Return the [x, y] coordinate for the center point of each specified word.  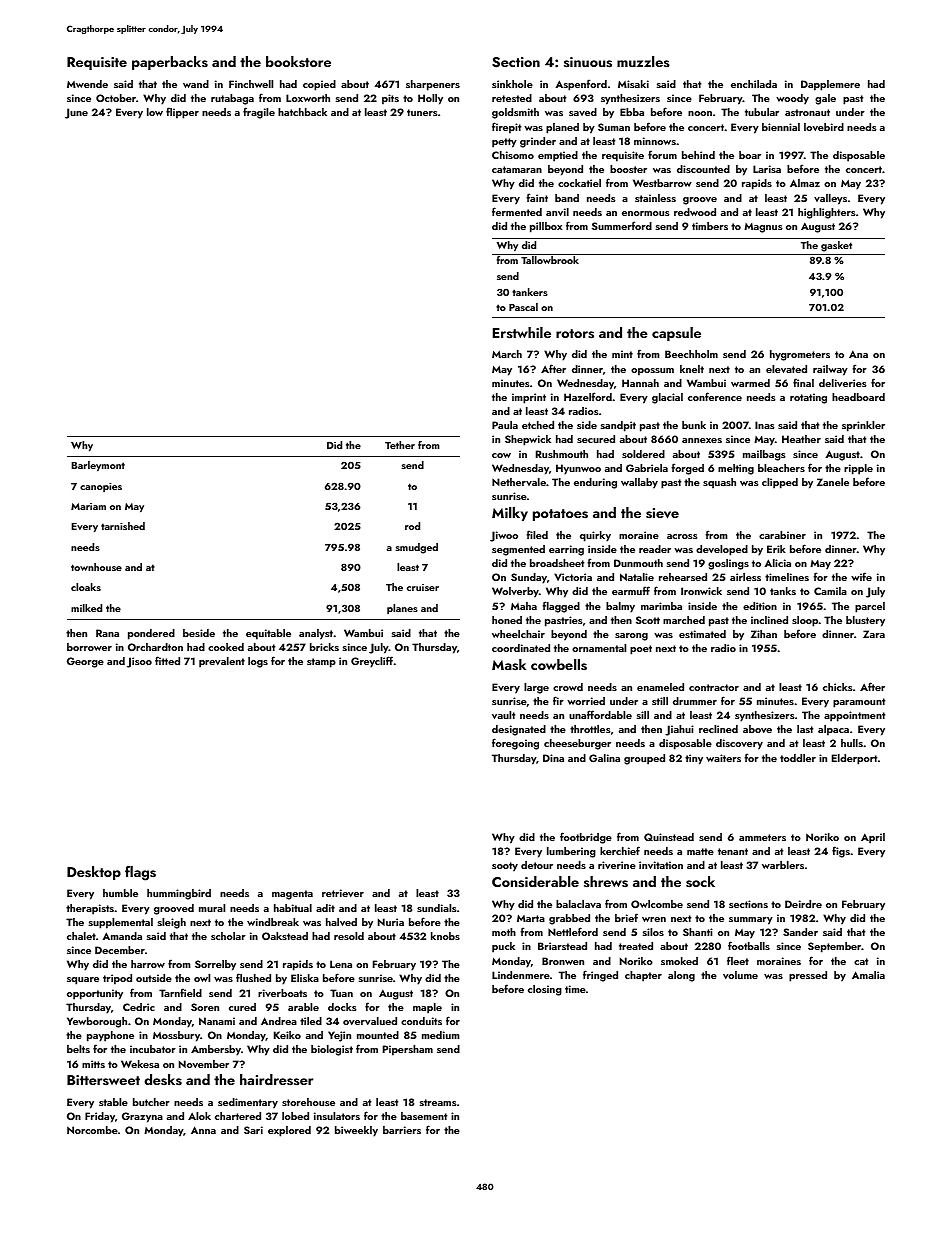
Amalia [868, 975]
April [873, 838]
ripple [858, 469]
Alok [199, 1116]
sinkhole [512, 84]
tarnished [123, 526]
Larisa [767, 169]
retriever [343, 893]
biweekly [356, 1131]
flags [140, 873]
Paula [505, 425]
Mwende [87, 84]
